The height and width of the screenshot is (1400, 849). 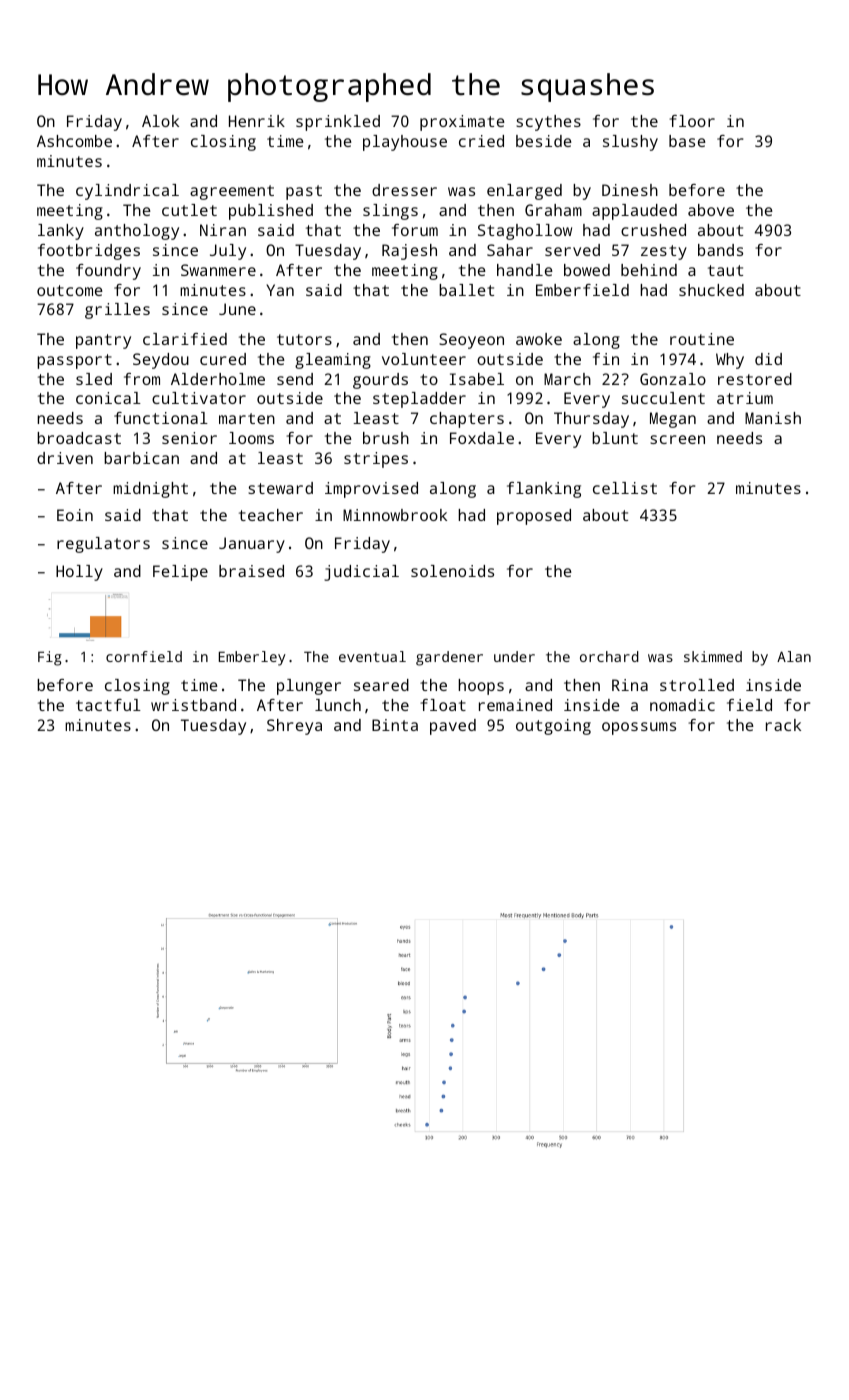 What do you see at coordinates (361, 573) in the screenshot?
I see `judicial` at bounding box center [361, 573].
